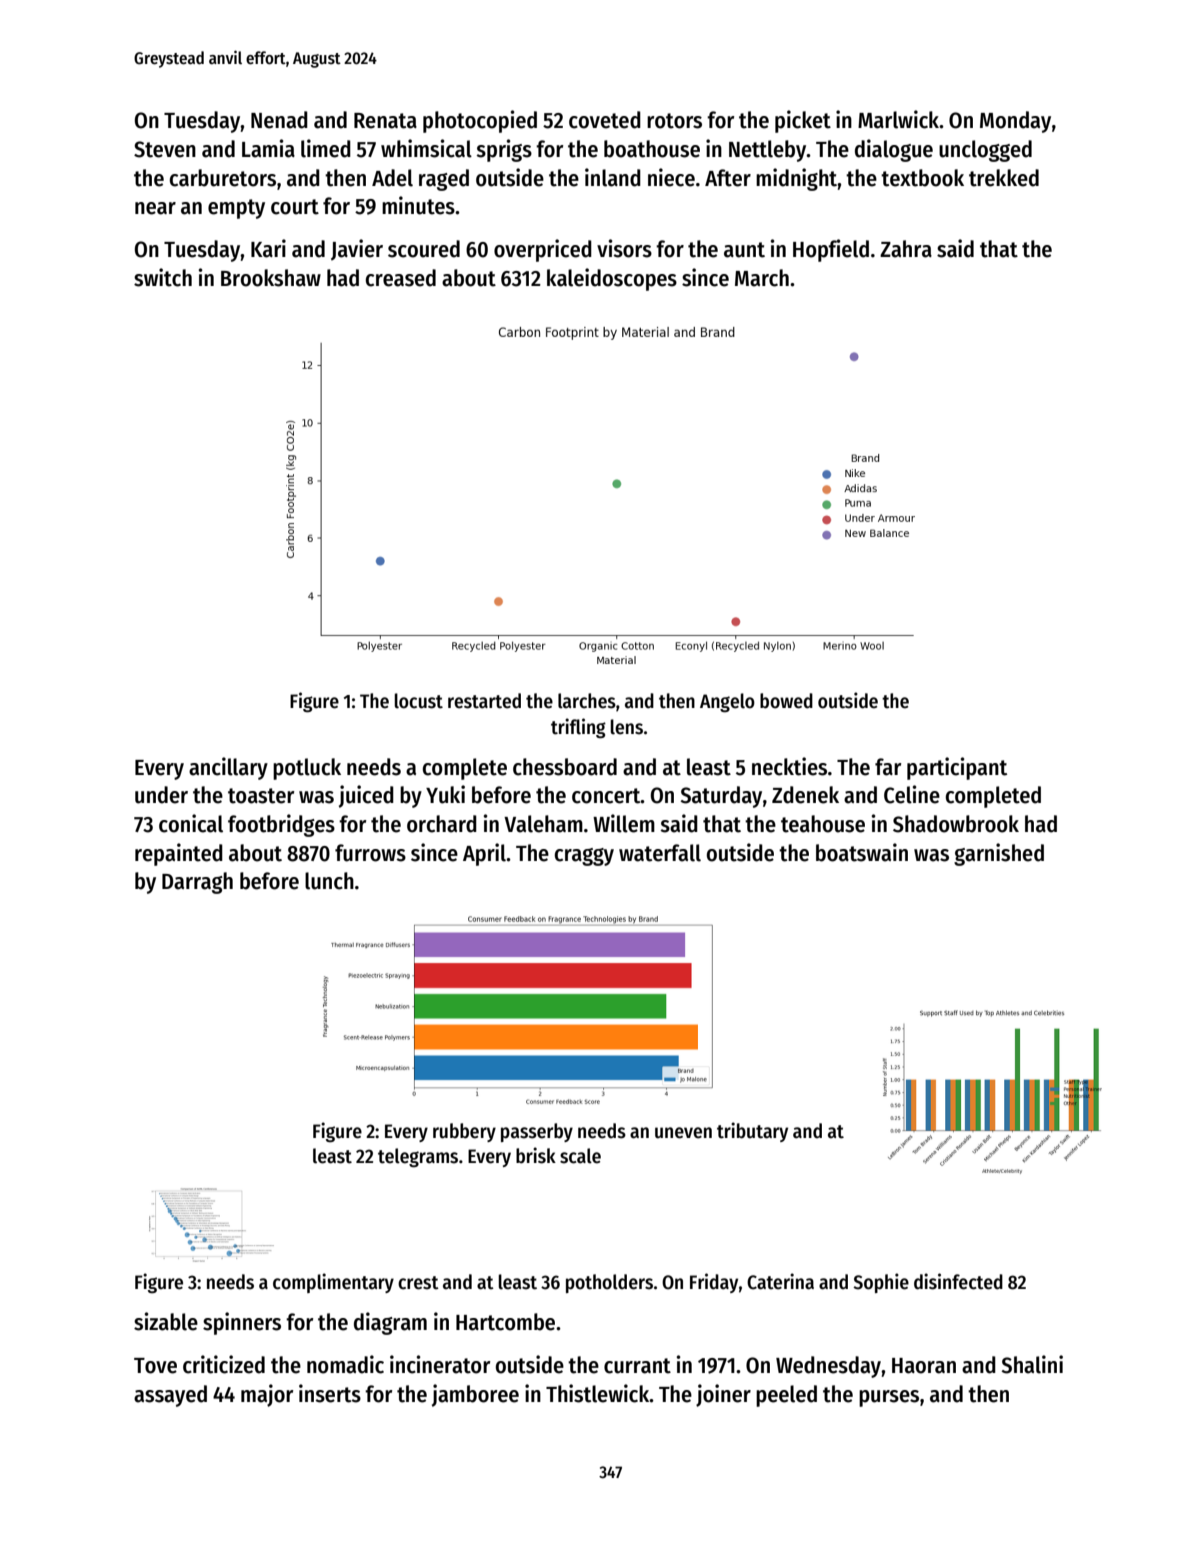  Describe the element at coordinates (333, 1283) in the image. I see `complimentary` at that location.
